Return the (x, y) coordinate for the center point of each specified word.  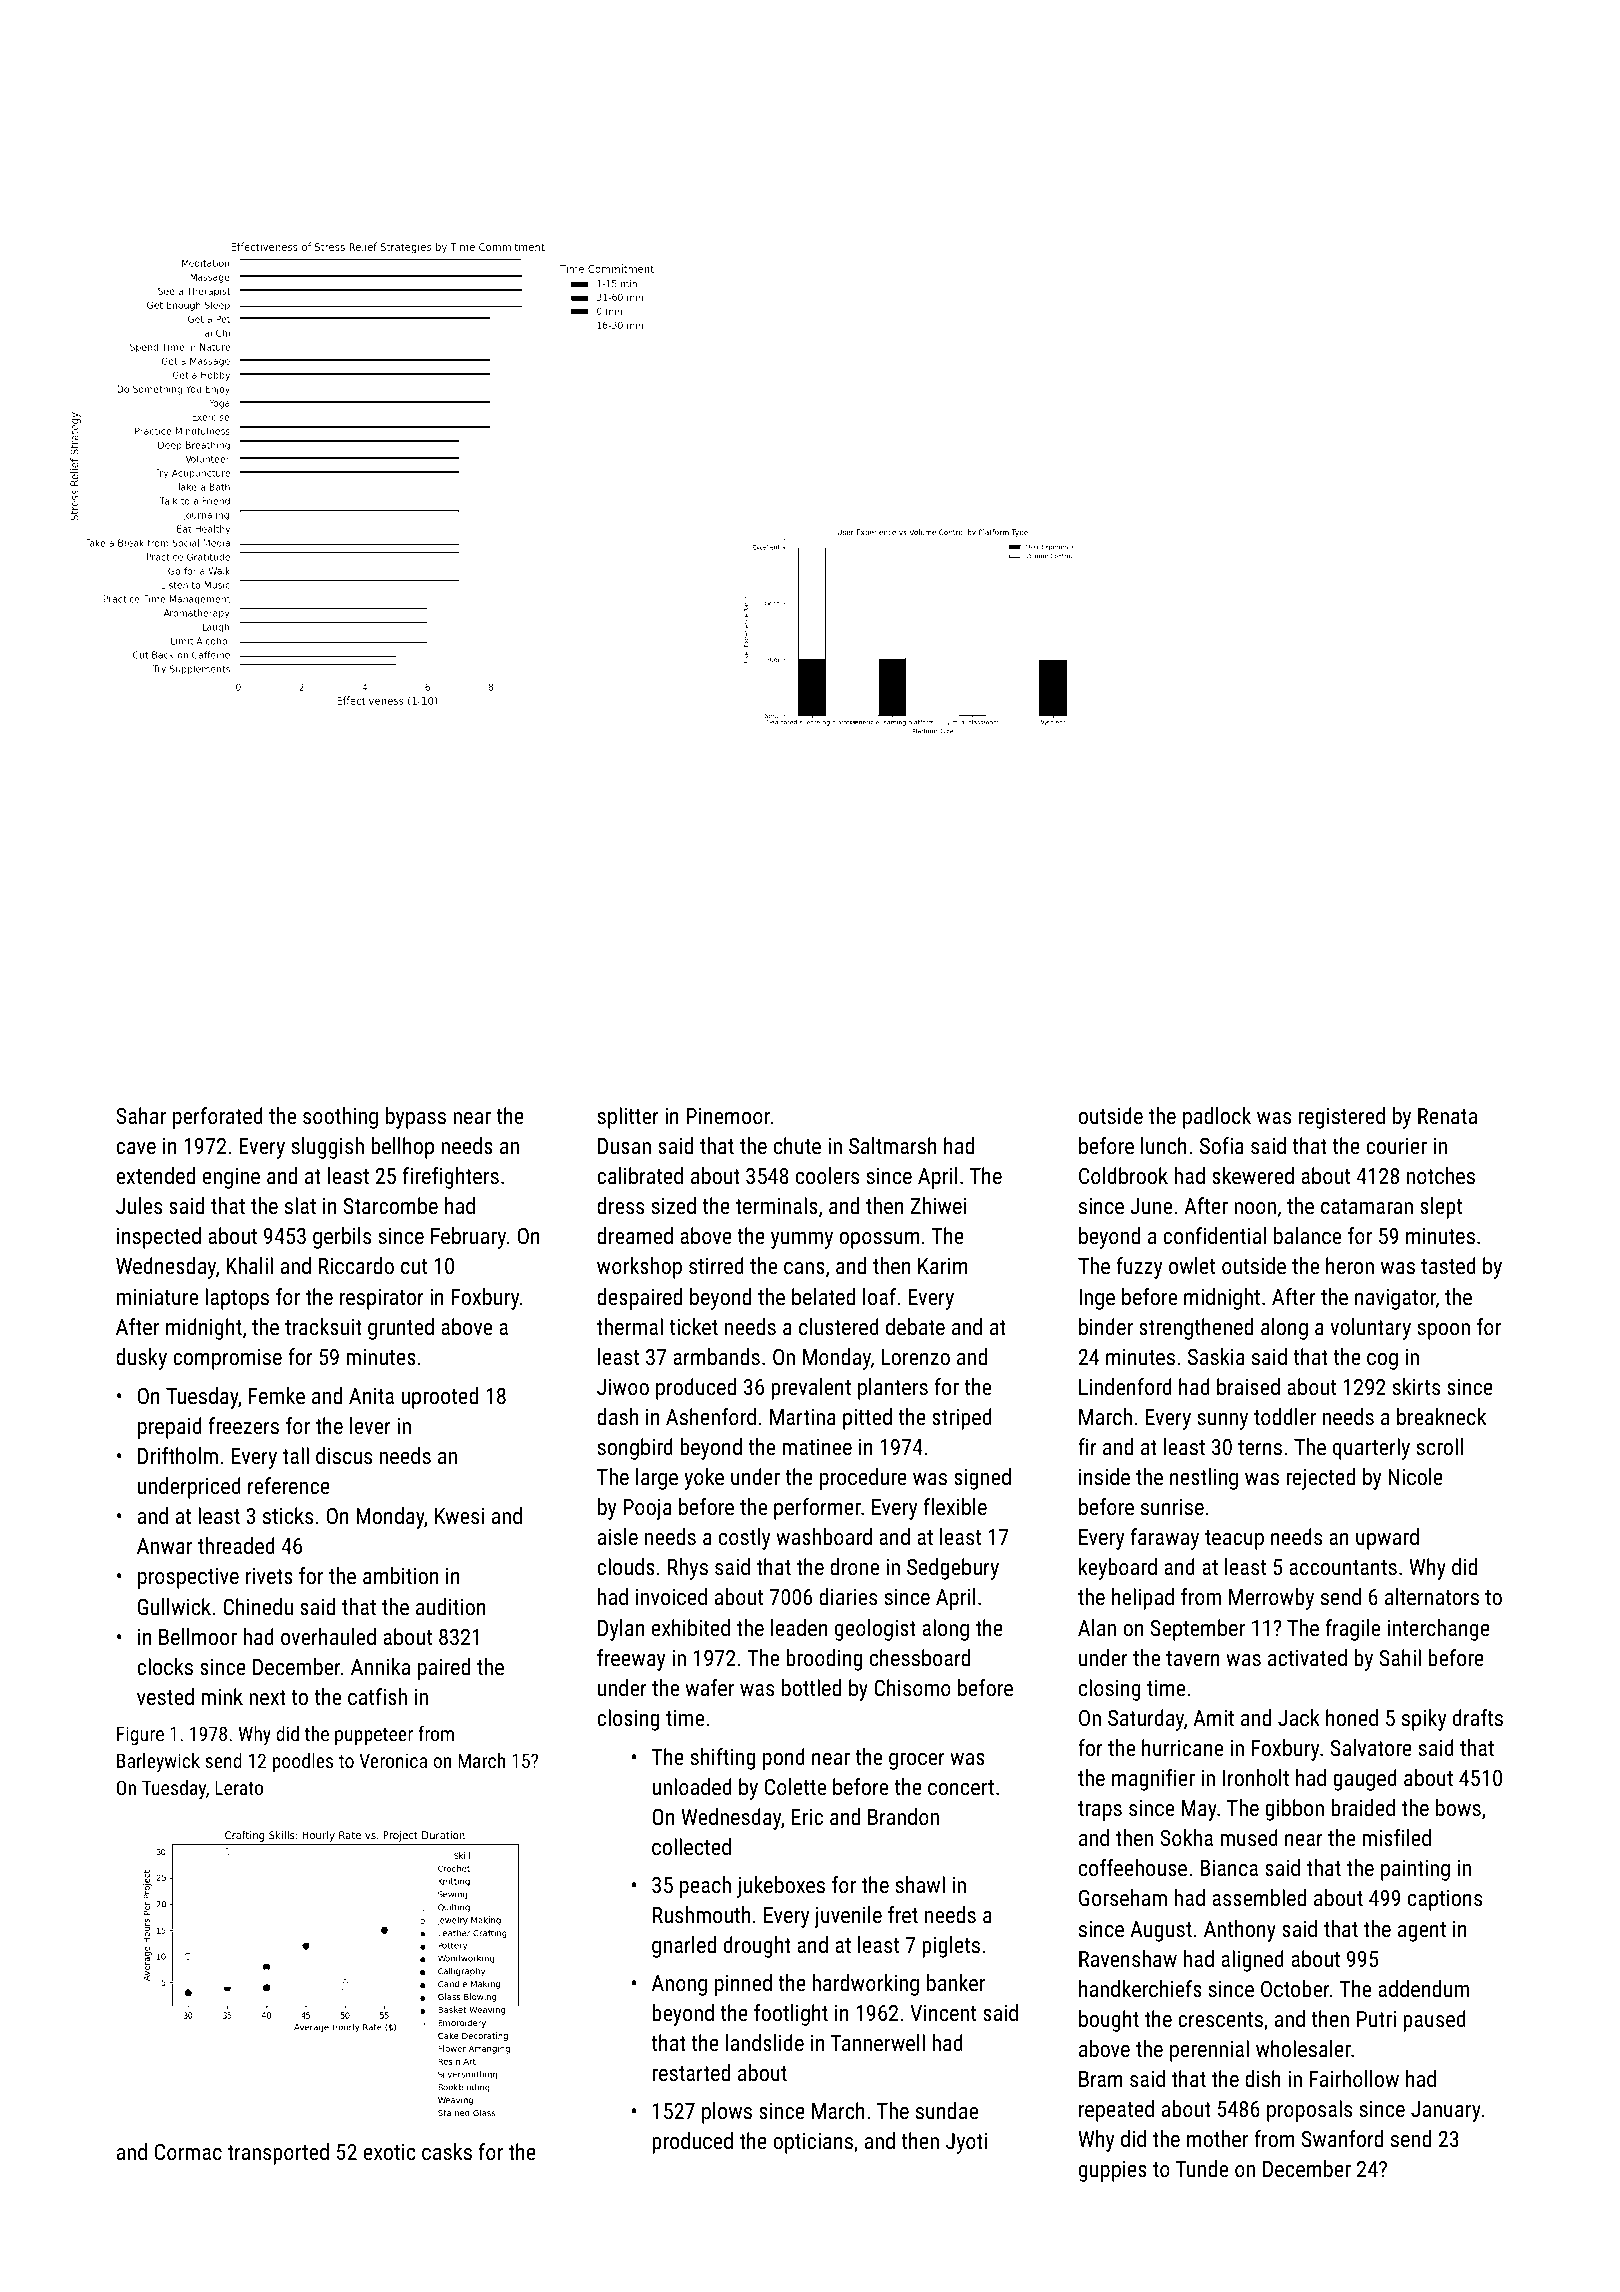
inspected (159, 1238)
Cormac (188, 2152)
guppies (1113, 2171)
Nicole (1415, 1476)
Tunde (1202, 2168)
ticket (693, 1326)
